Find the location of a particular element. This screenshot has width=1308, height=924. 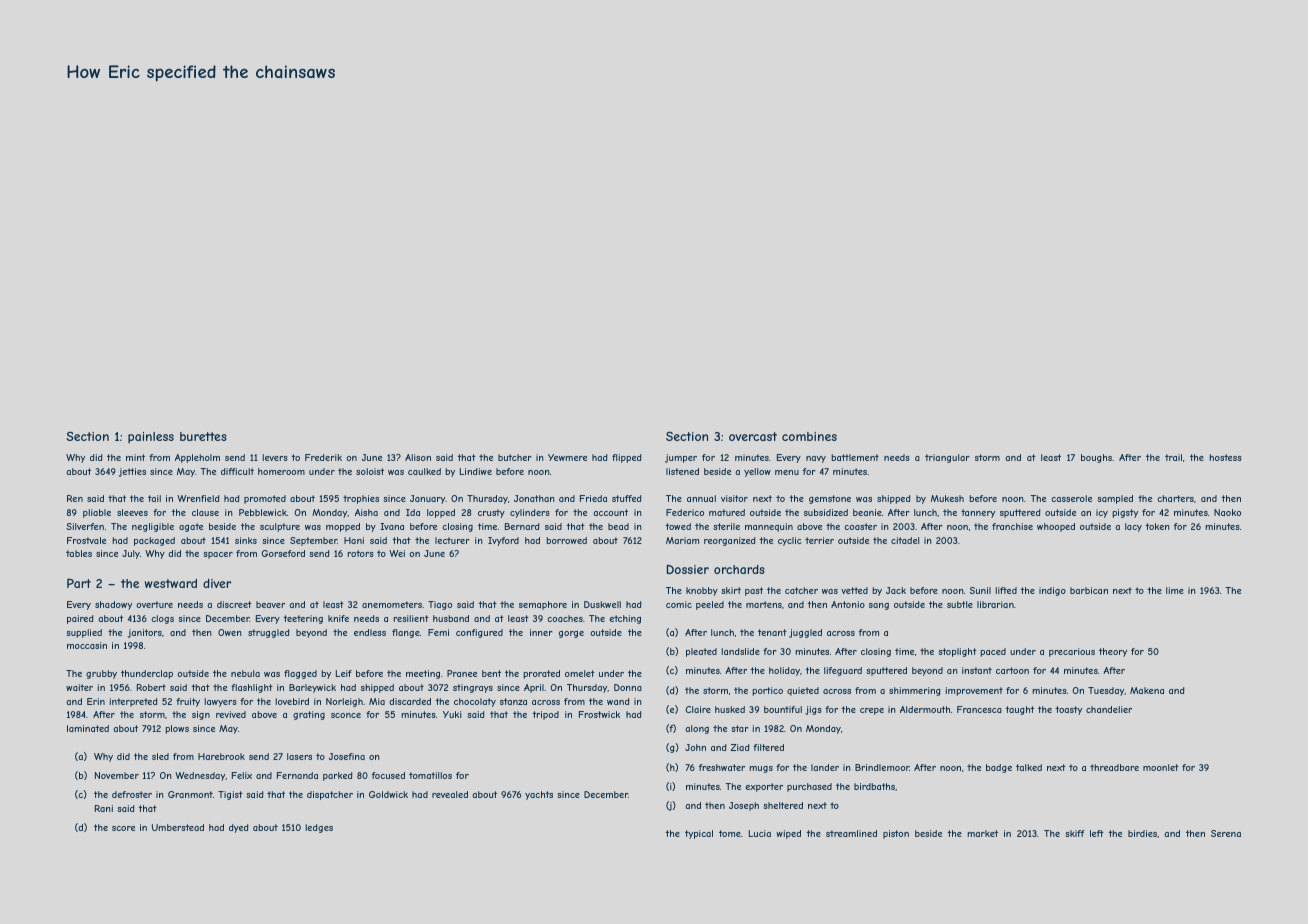

flipped is located at coordinates (627, 458).
